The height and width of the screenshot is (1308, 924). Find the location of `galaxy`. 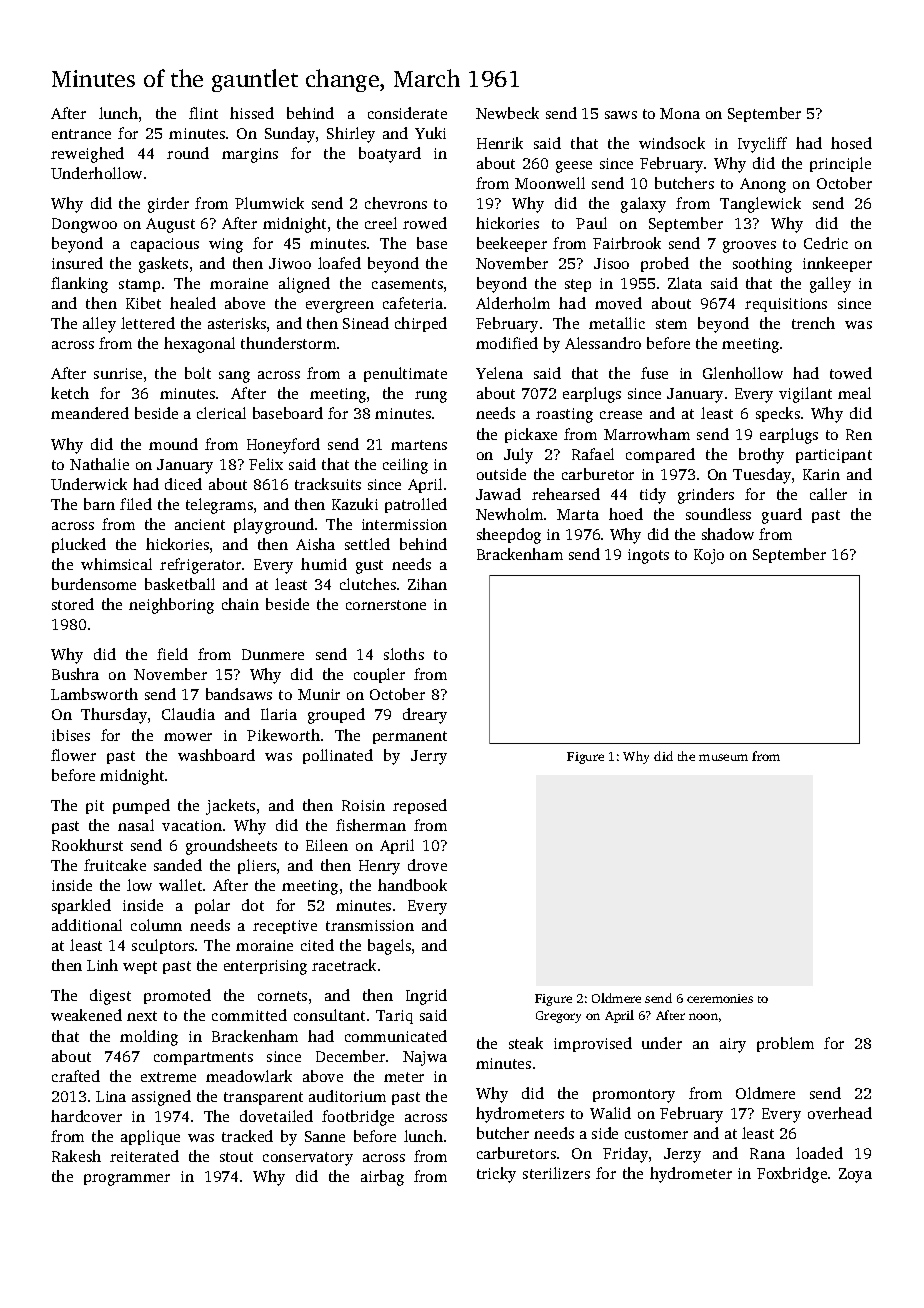

galaxy is located at coordinates (643, 205).
